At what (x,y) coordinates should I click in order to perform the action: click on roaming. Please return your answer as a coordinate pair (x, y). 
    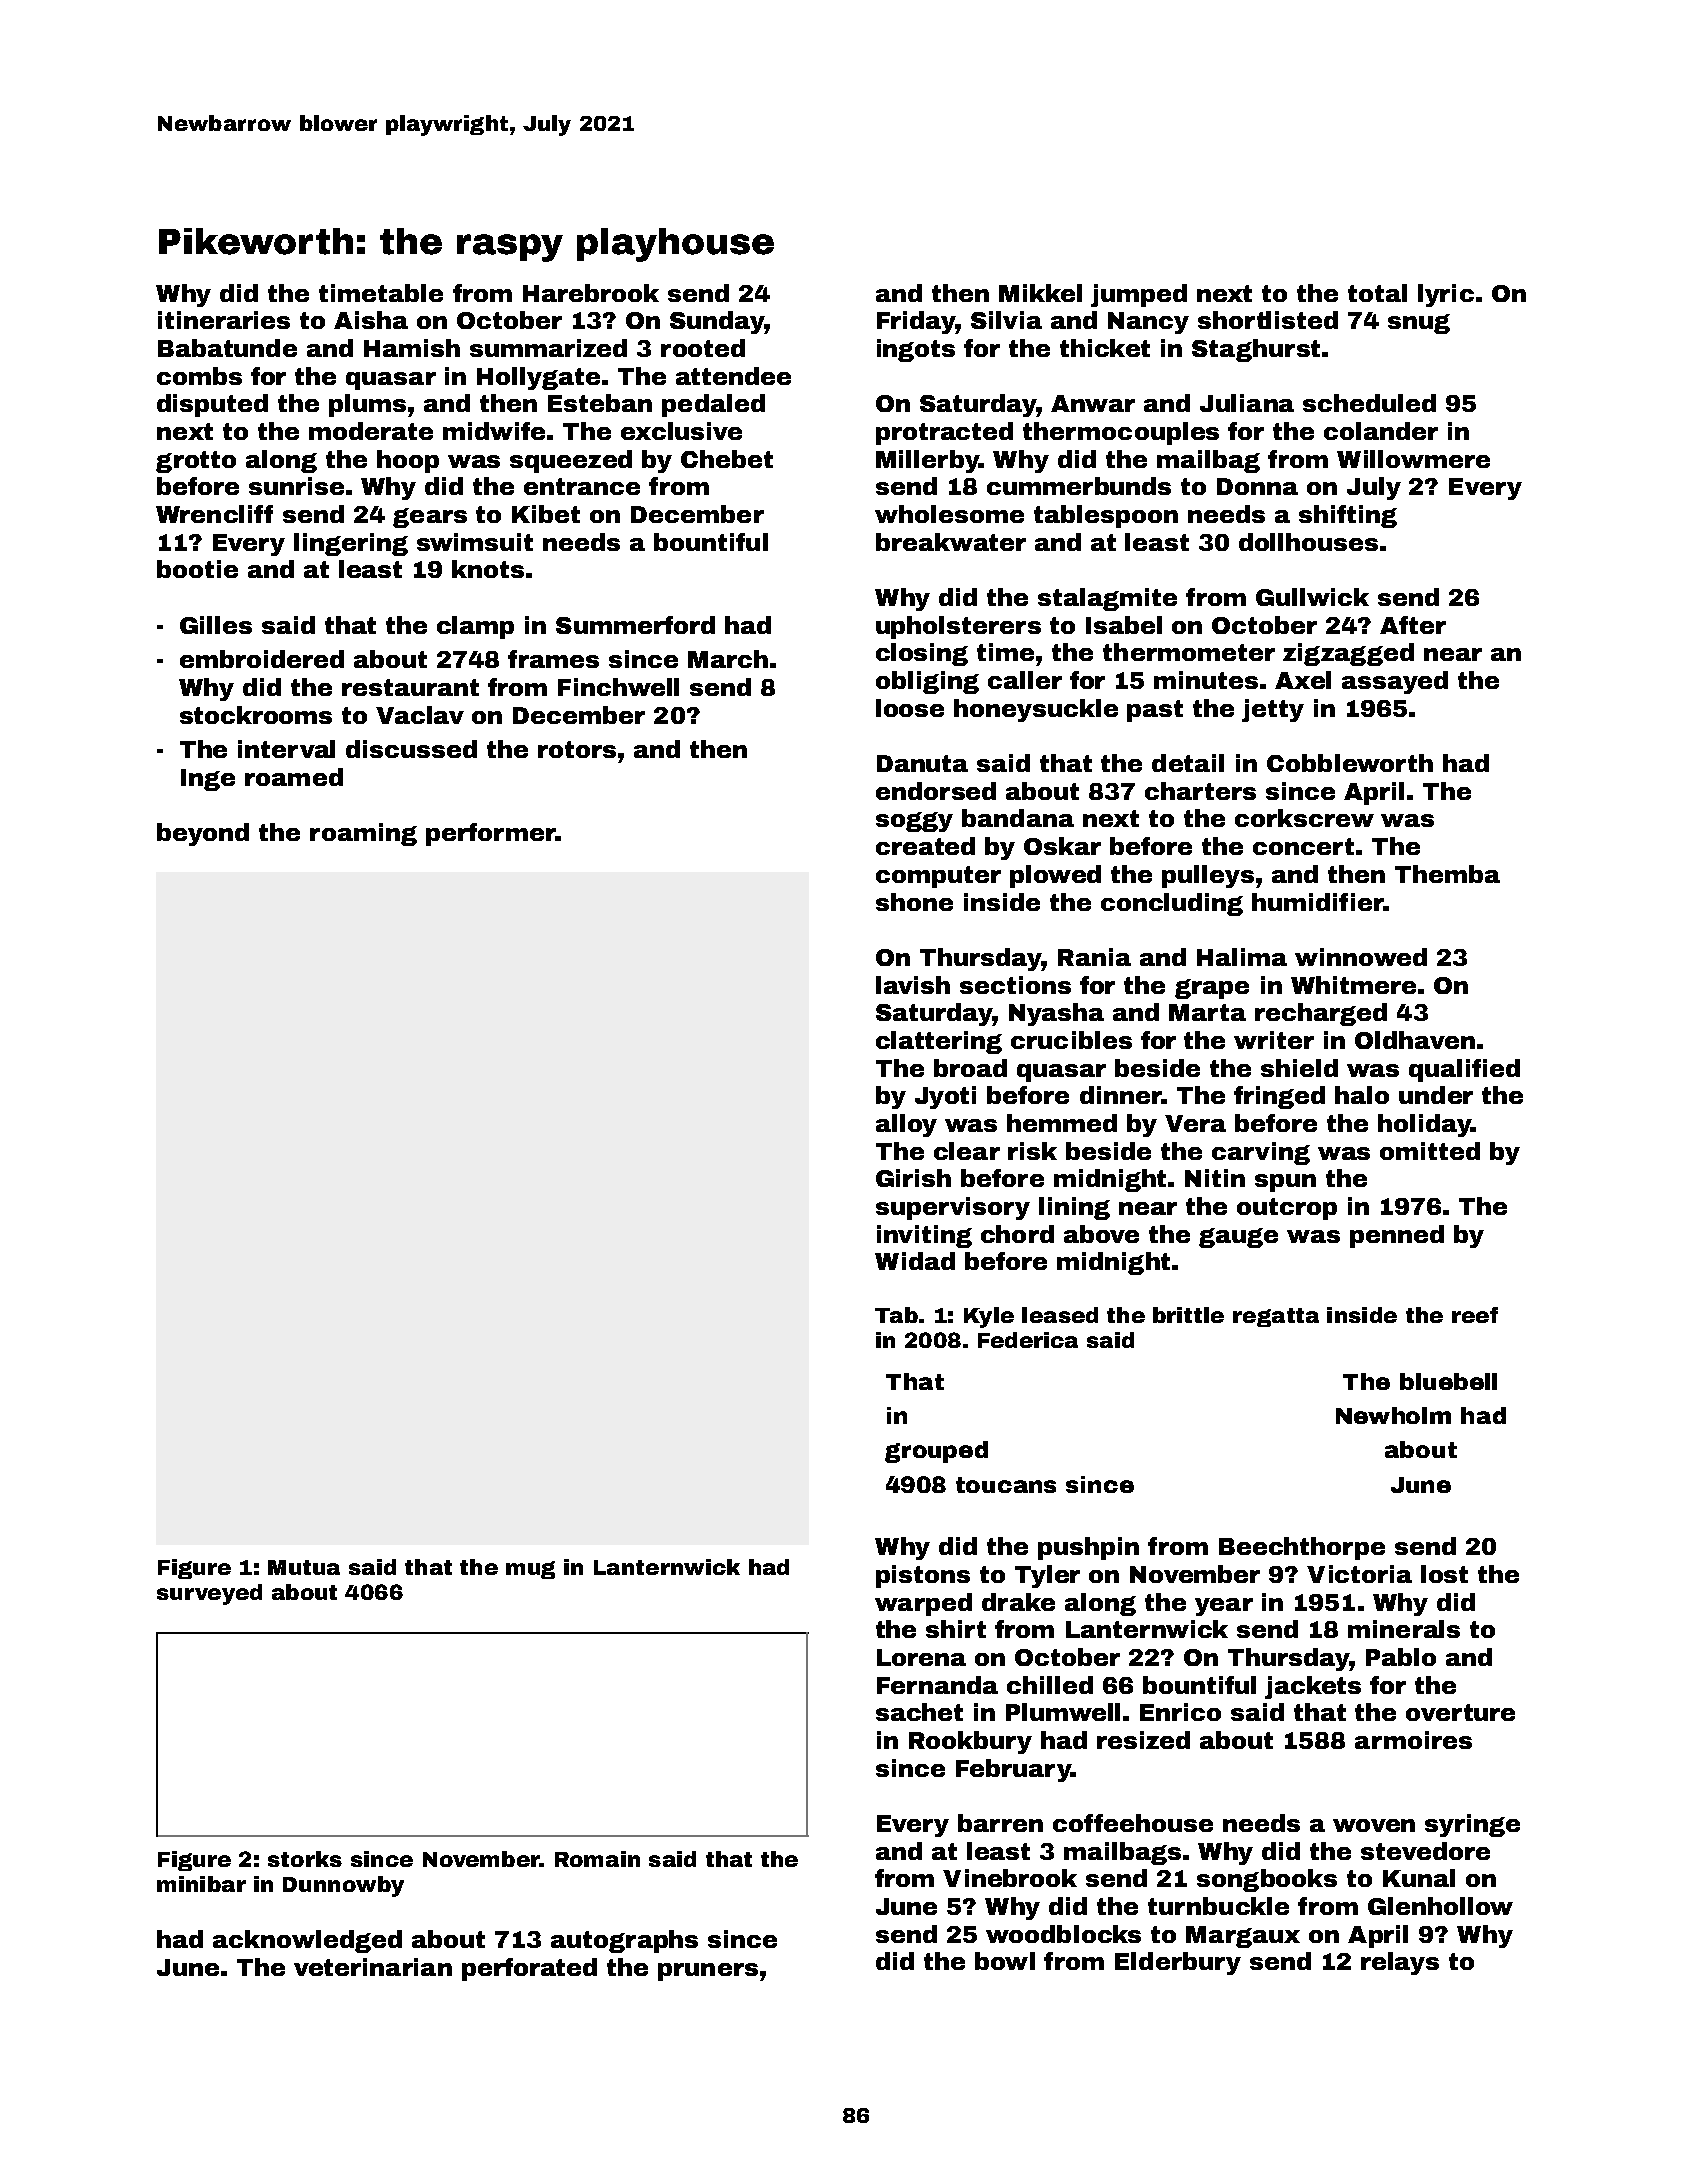
    Looking at the image, I should click on (363, 834).
